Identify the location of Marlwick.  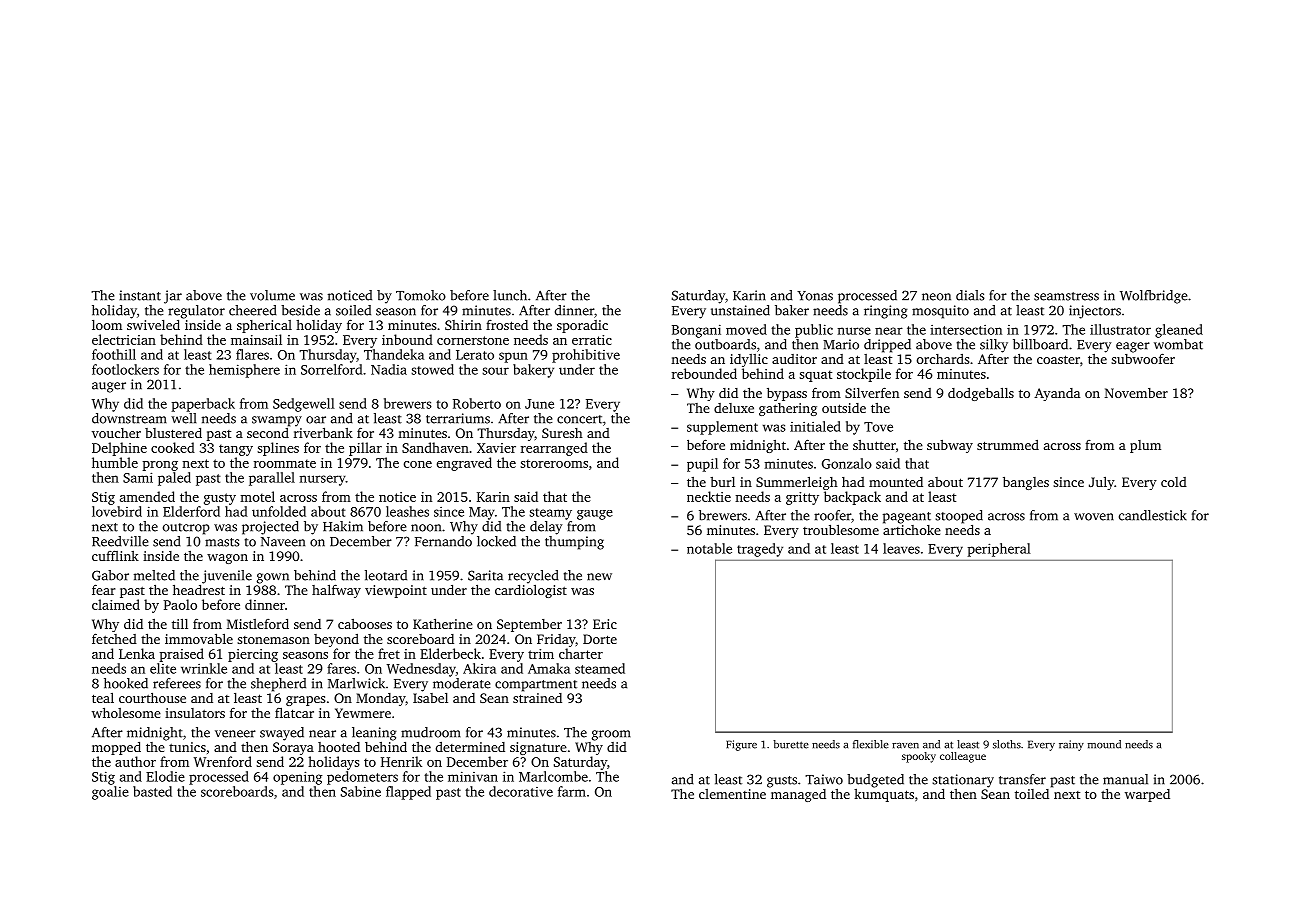
(356, 683).
